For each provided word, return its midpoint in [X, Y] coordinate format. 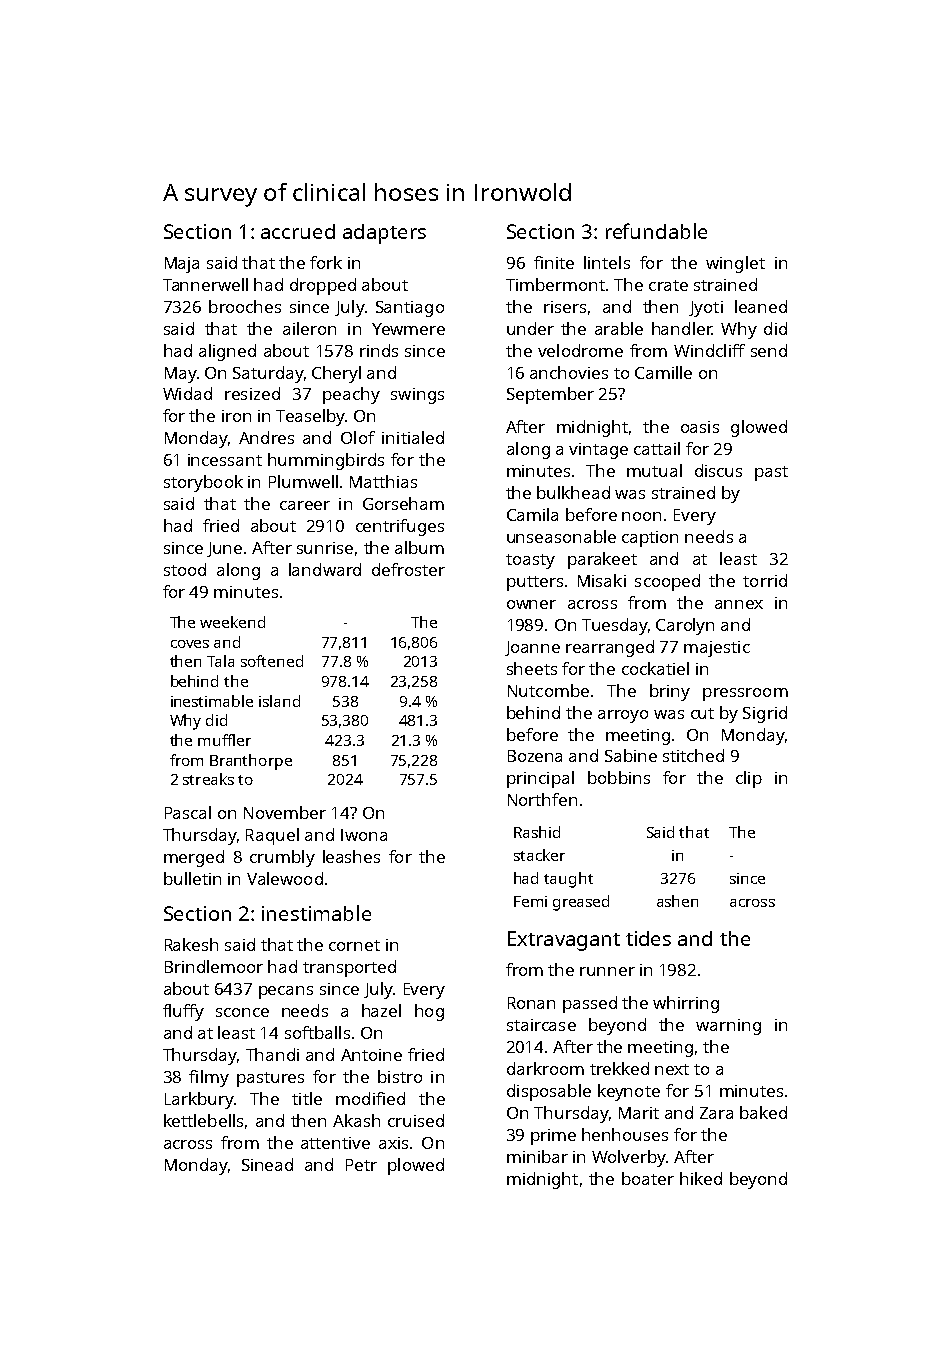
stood [185, 569]
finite [554, 262]
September [550, 395]
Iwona [364, 835]
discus [718, 470]
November [285, 812]
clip [749, 779]
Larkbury [199, 1100]
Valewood [285, 878]
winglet [735, 264]
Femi [530, 901]
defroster [408, 569]
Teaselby [310, 417]
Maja [182, 265]
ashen [677, 901]
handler [682, 328]
